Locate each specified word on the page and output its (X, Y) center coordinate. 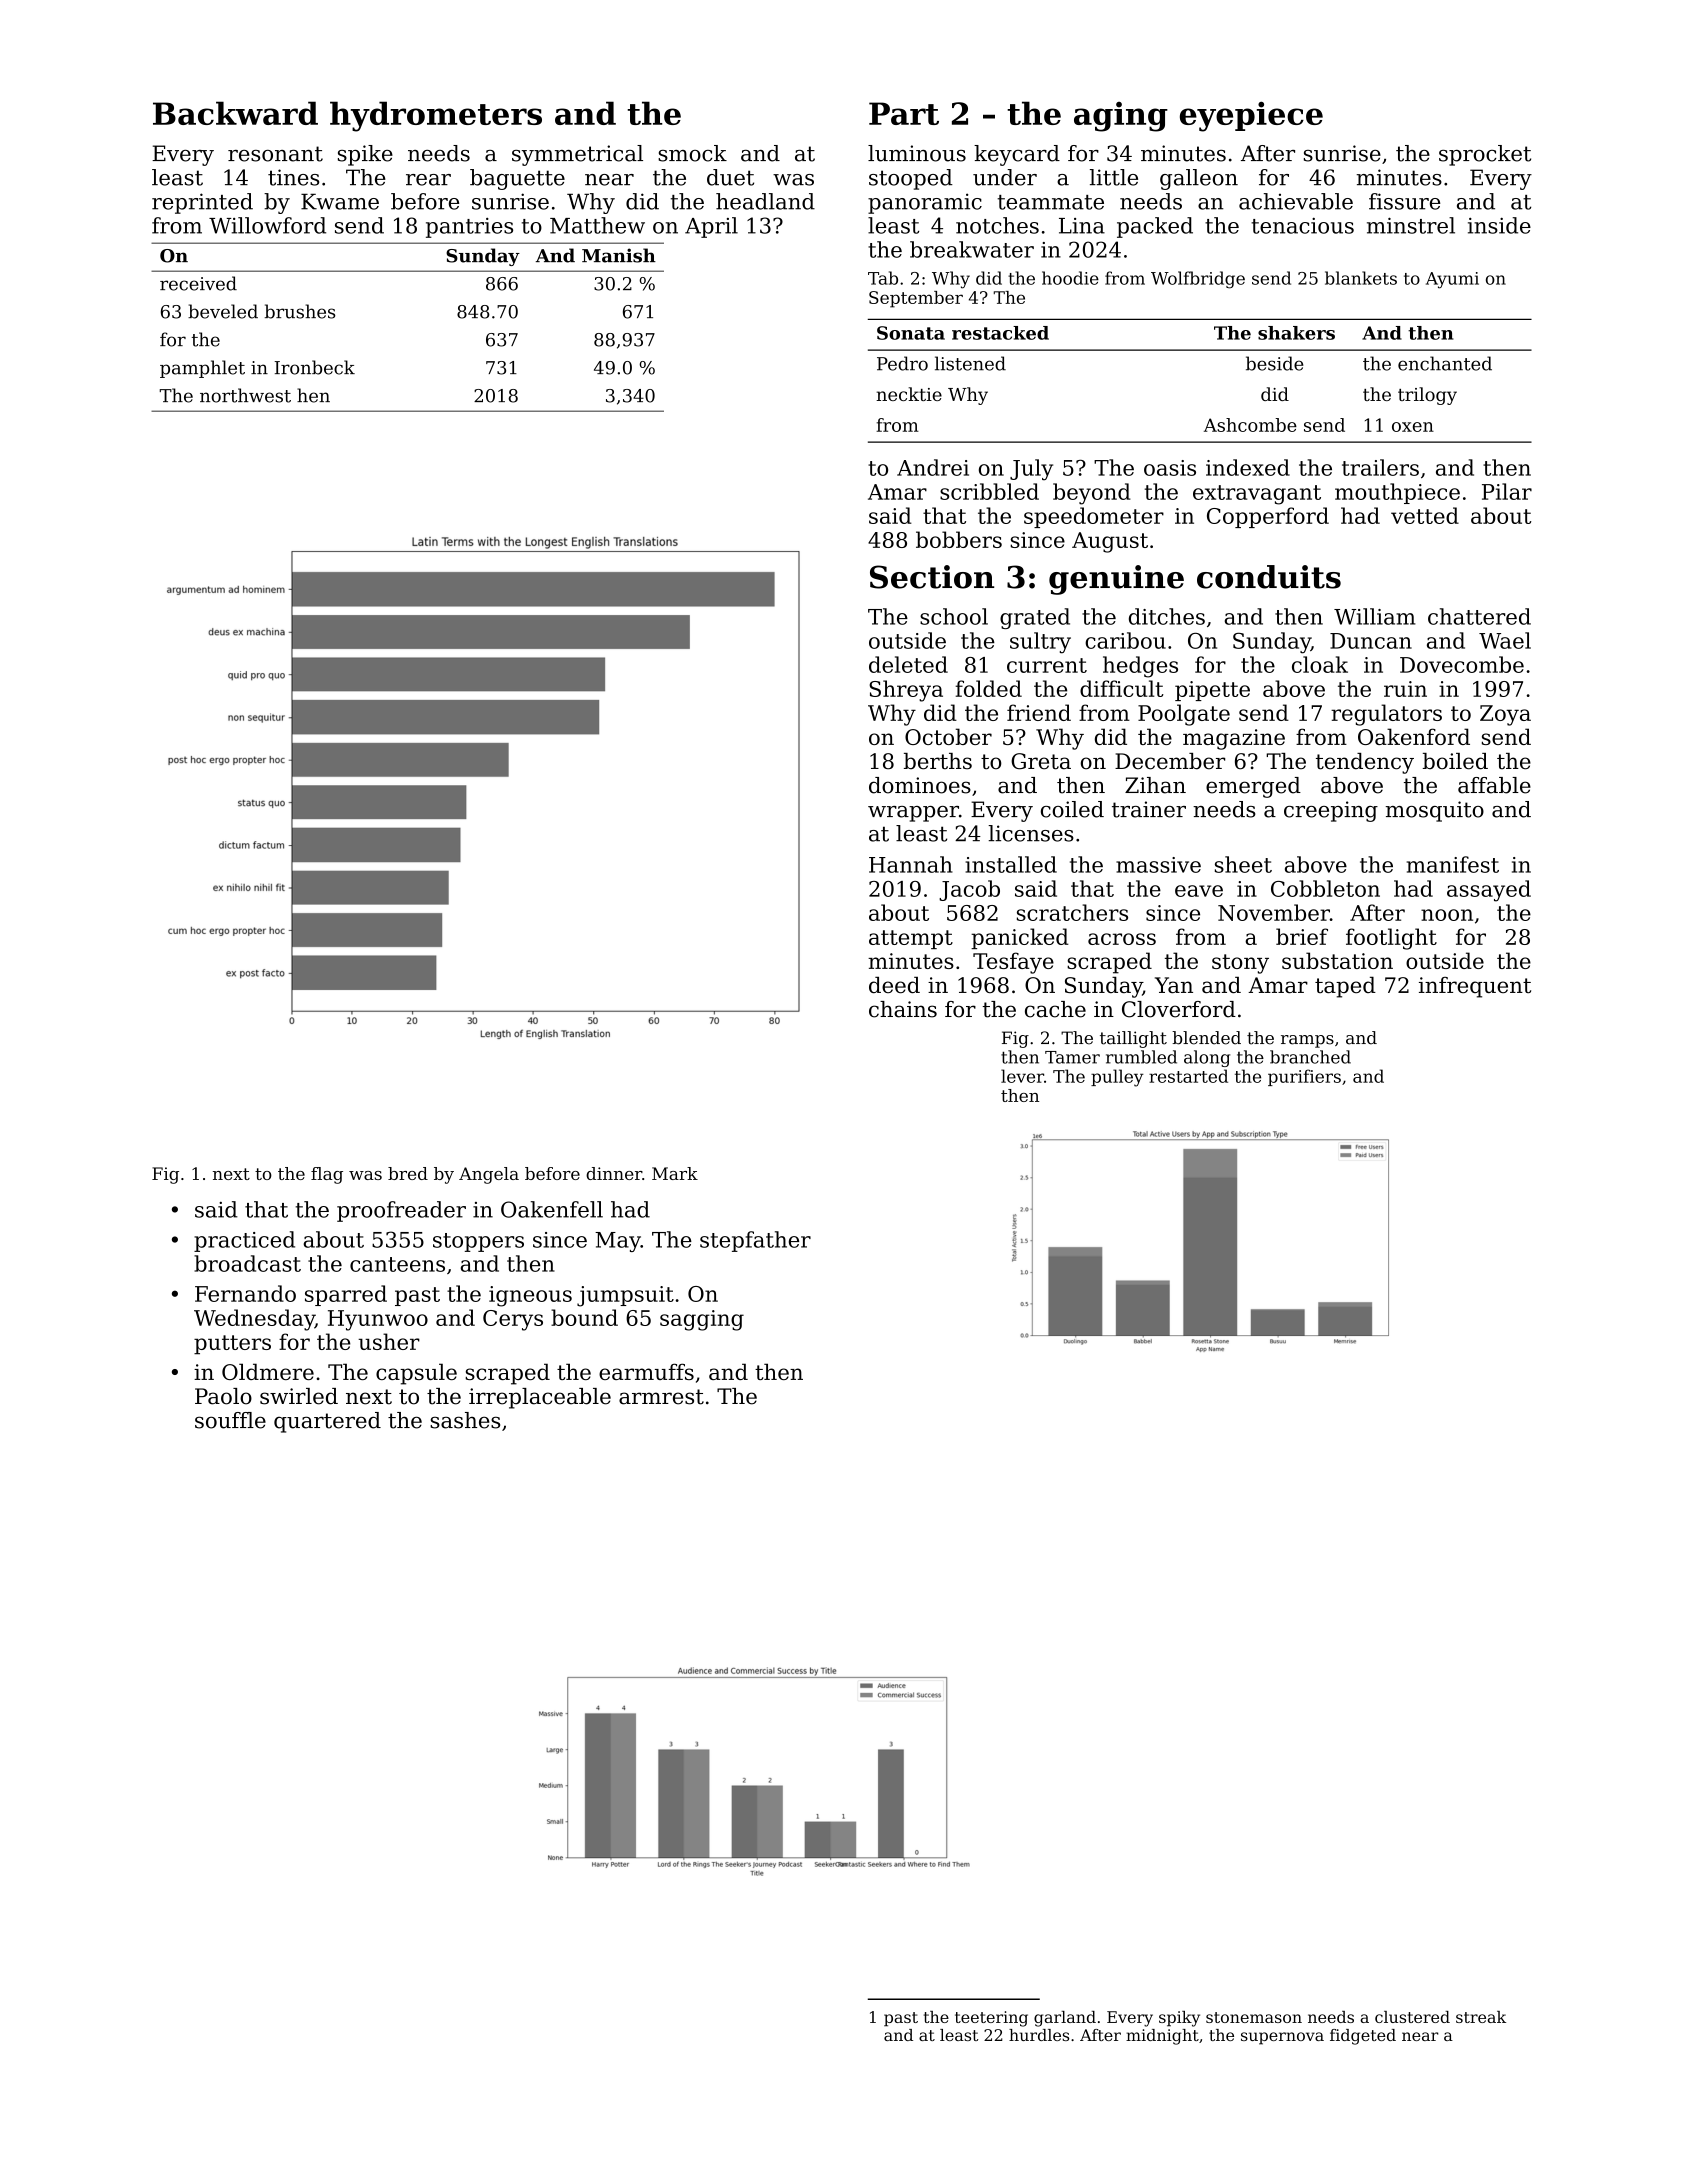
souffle (230, 1420)
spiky (1179, 2019)
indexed (1248, 467)
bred (408, 1173)
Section (932, 577)
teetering (991, 2019)
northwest (245, 395)
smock (692, 153)
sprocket (1485, 155)
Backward (235, 113)
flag (327, 1175)
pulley (1117, 1078)
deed (894, 985)
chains (903, 1009)
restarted (1188, 1076)
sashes (465, 1420)
